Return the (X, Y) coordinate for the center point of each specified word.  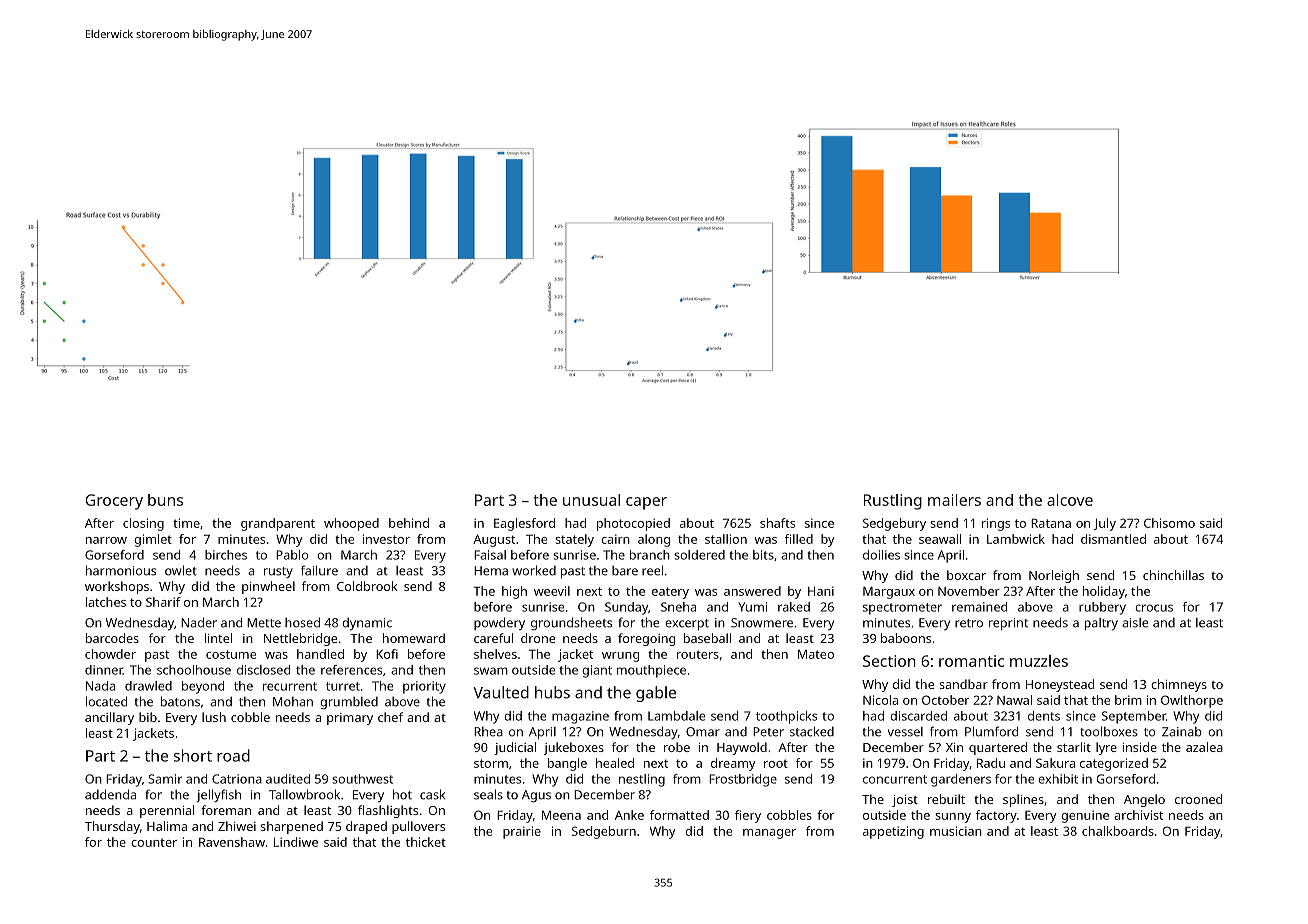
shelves (495, 654)
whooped (351, 524)
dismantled (1113, 539)
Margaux (889, 592)
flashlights (388, 811)
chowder (110, 654)
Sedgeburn (604, 832)
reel (652, 570)
